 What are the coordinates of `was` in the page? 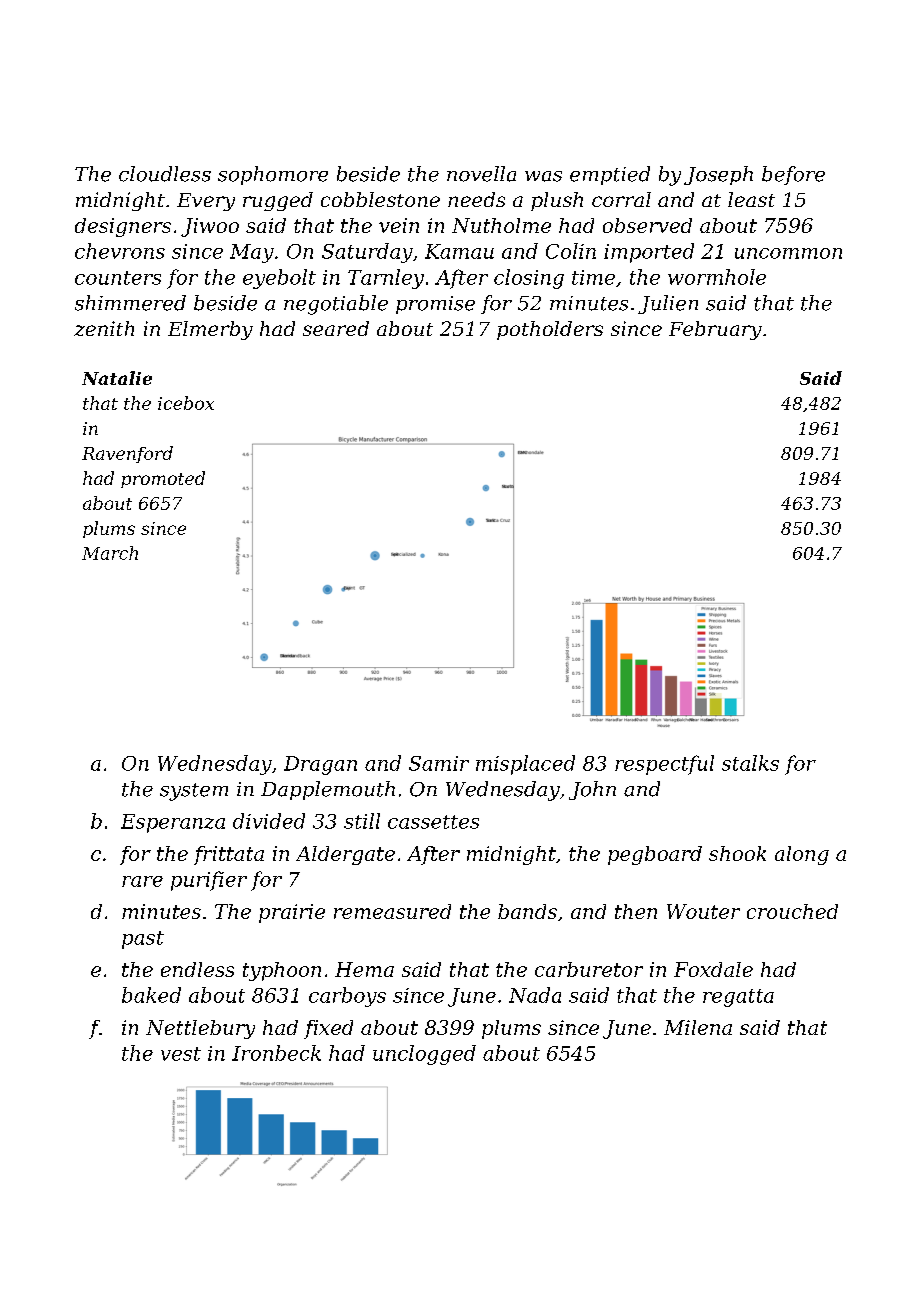 It's located at (543, 176).
